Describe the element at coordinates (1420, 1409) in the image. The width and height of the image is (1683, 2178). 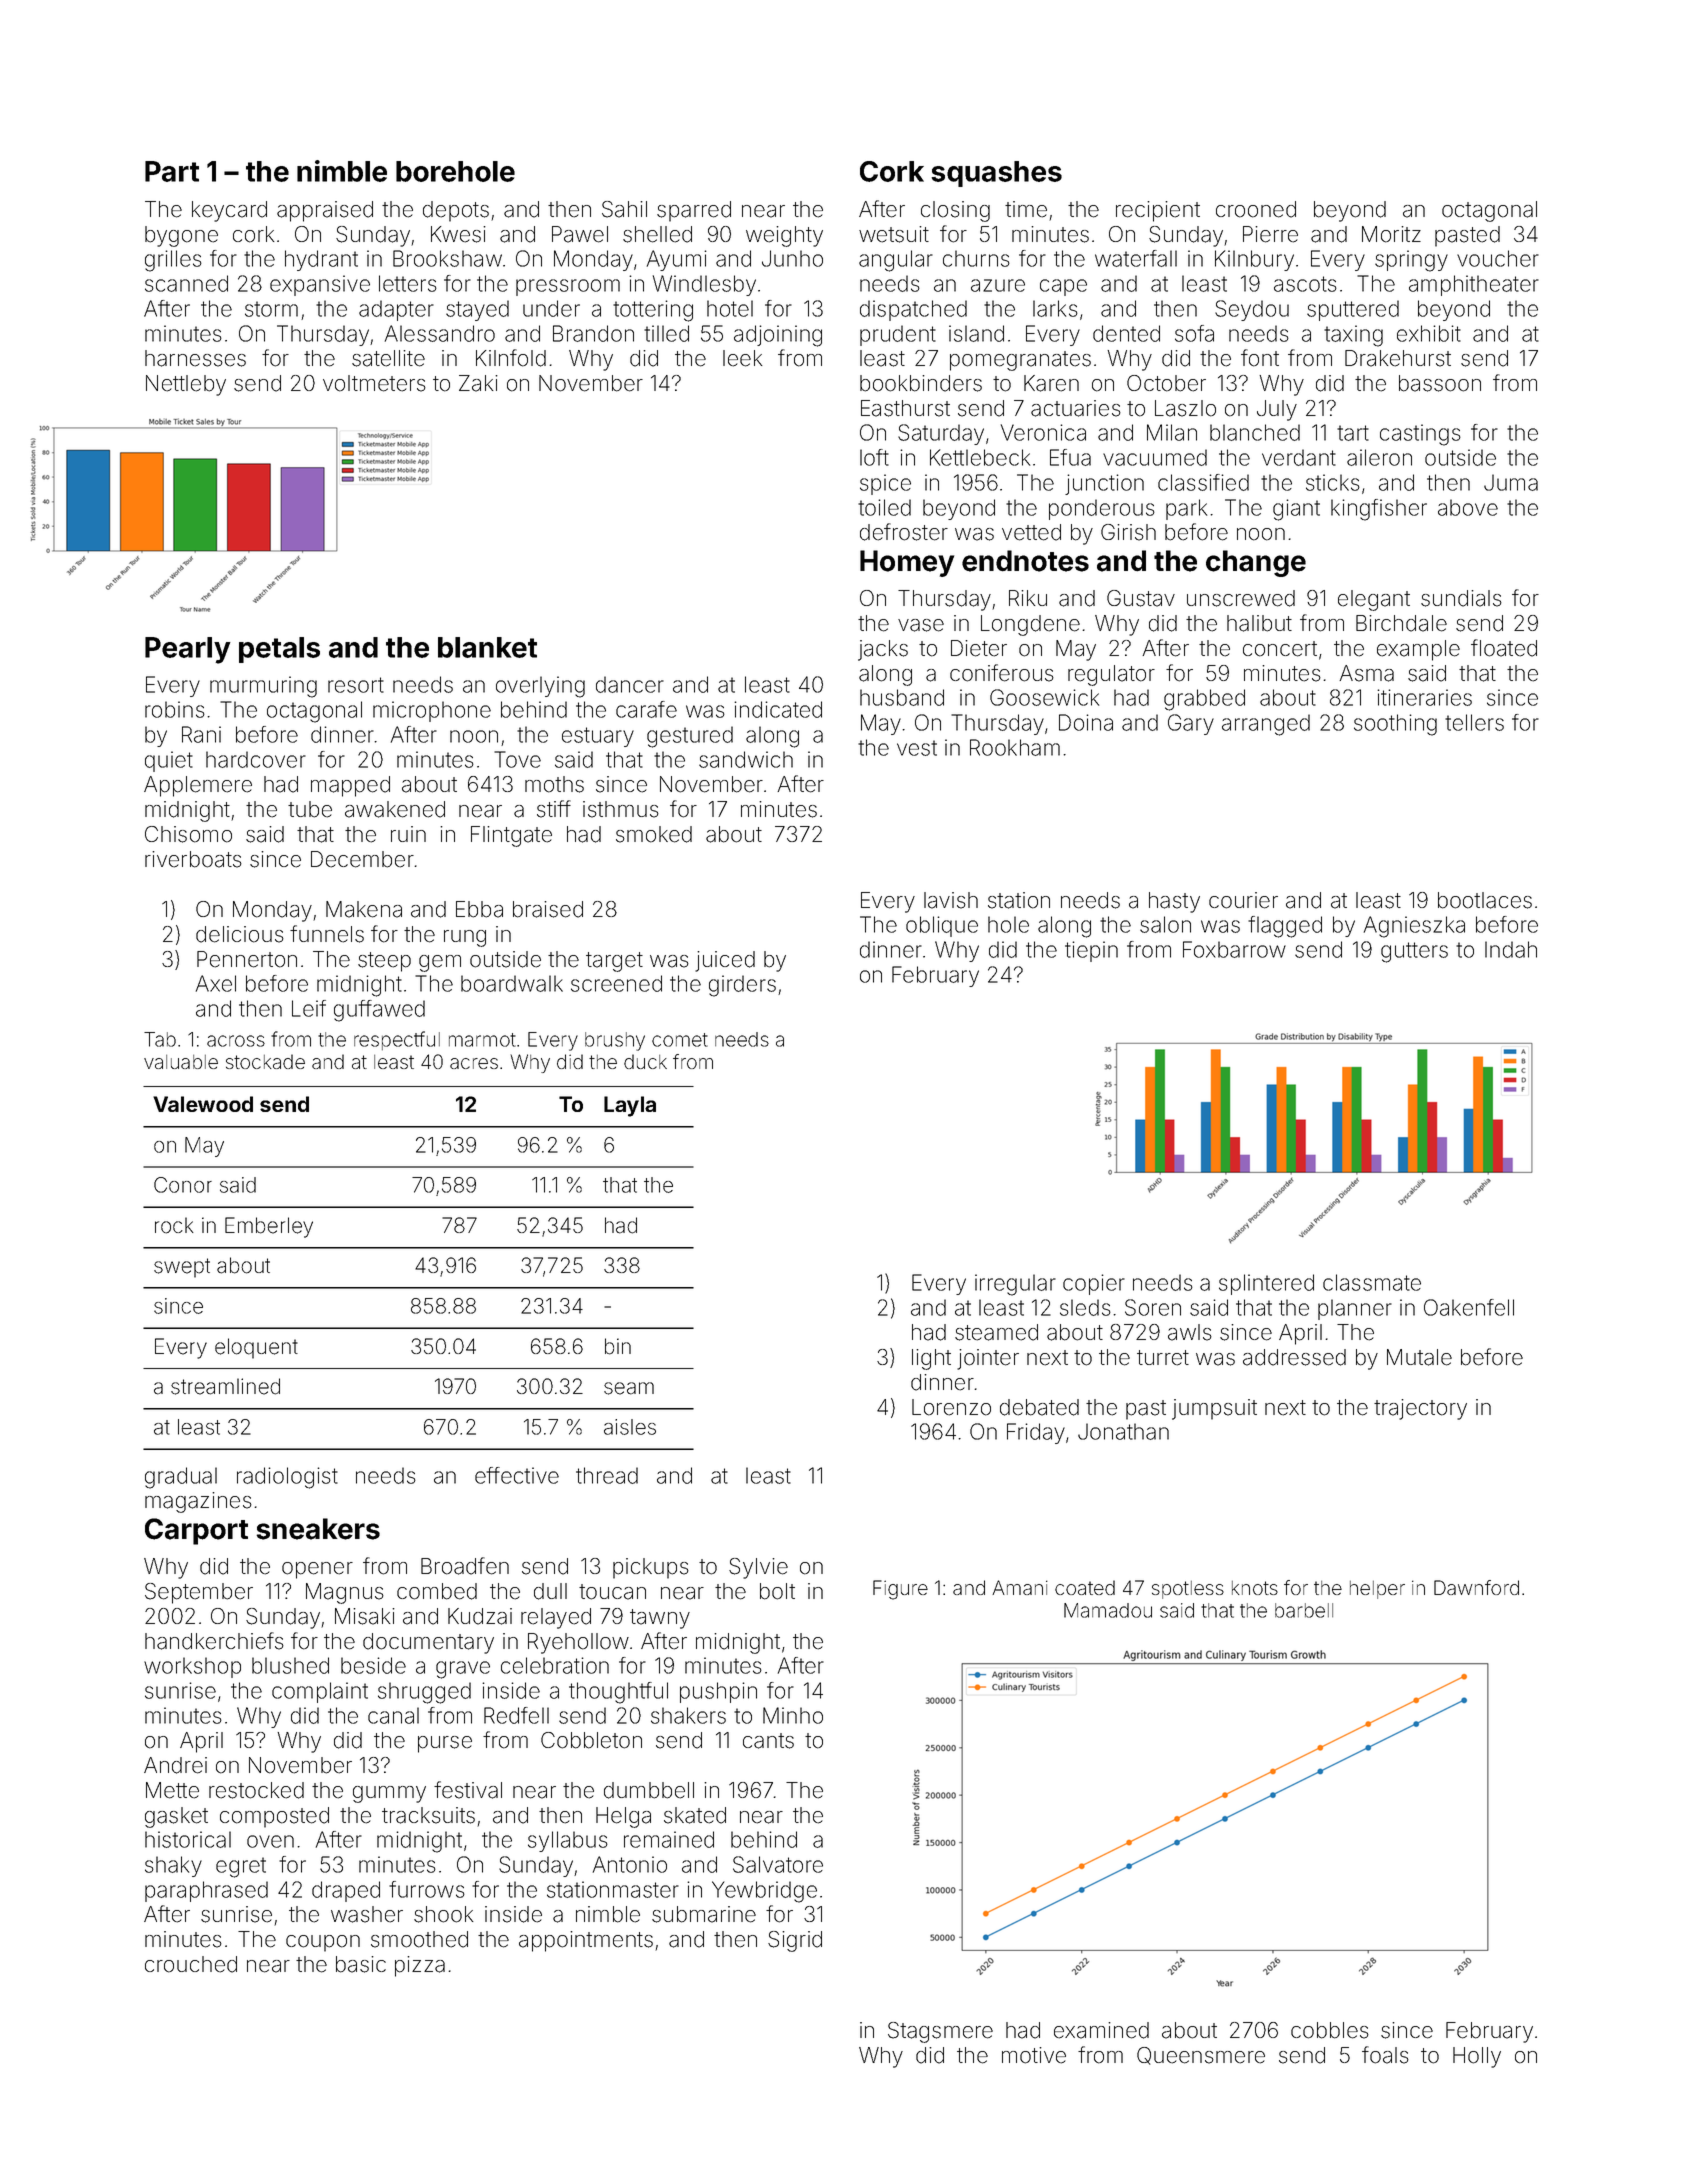
I see `trajectory` at that location.
